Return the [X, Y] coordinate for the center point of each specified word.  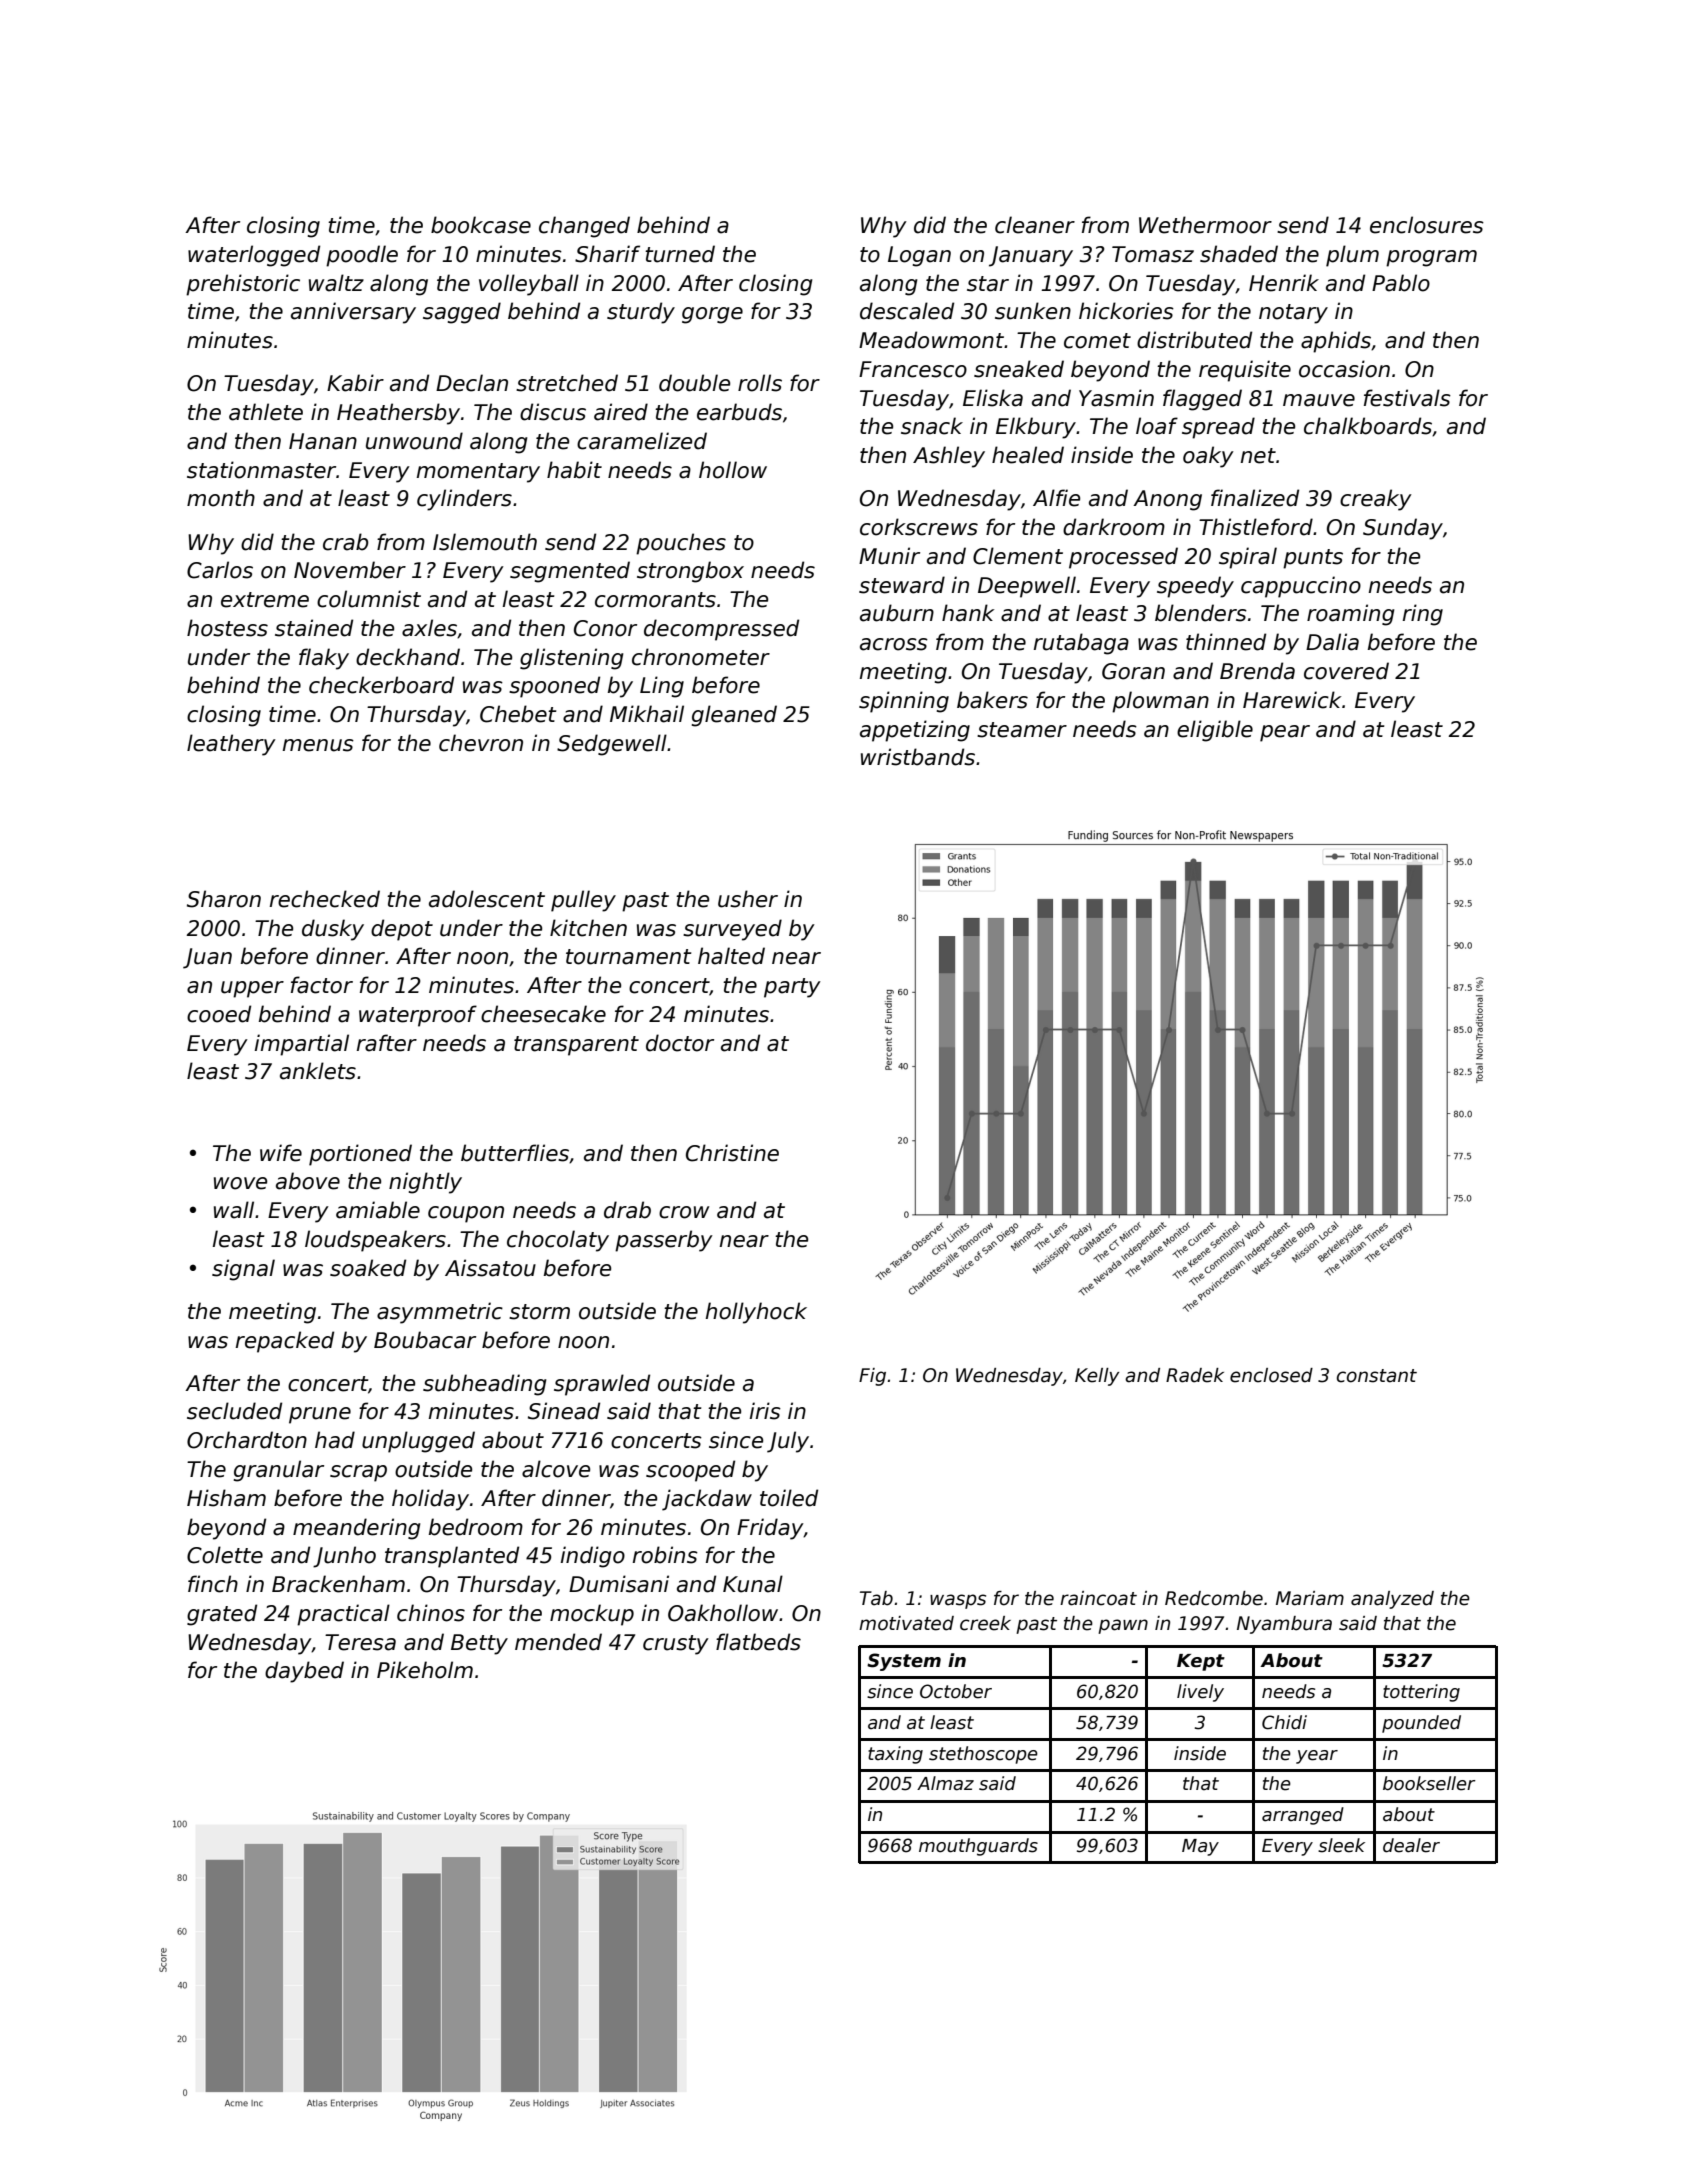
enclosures [1427, 225]
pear [1285, 733]
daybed [304, 1672]
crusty [676, 1645]
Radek [1195, 1375]
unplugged [418, 1442]
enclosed [1271, 1375]
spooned [554, 687]
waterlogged [254, 256]
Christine [732, 1153]
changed [584, 227]
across [894, 644]
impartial [302, 1045]
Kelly [1097, 1377]
